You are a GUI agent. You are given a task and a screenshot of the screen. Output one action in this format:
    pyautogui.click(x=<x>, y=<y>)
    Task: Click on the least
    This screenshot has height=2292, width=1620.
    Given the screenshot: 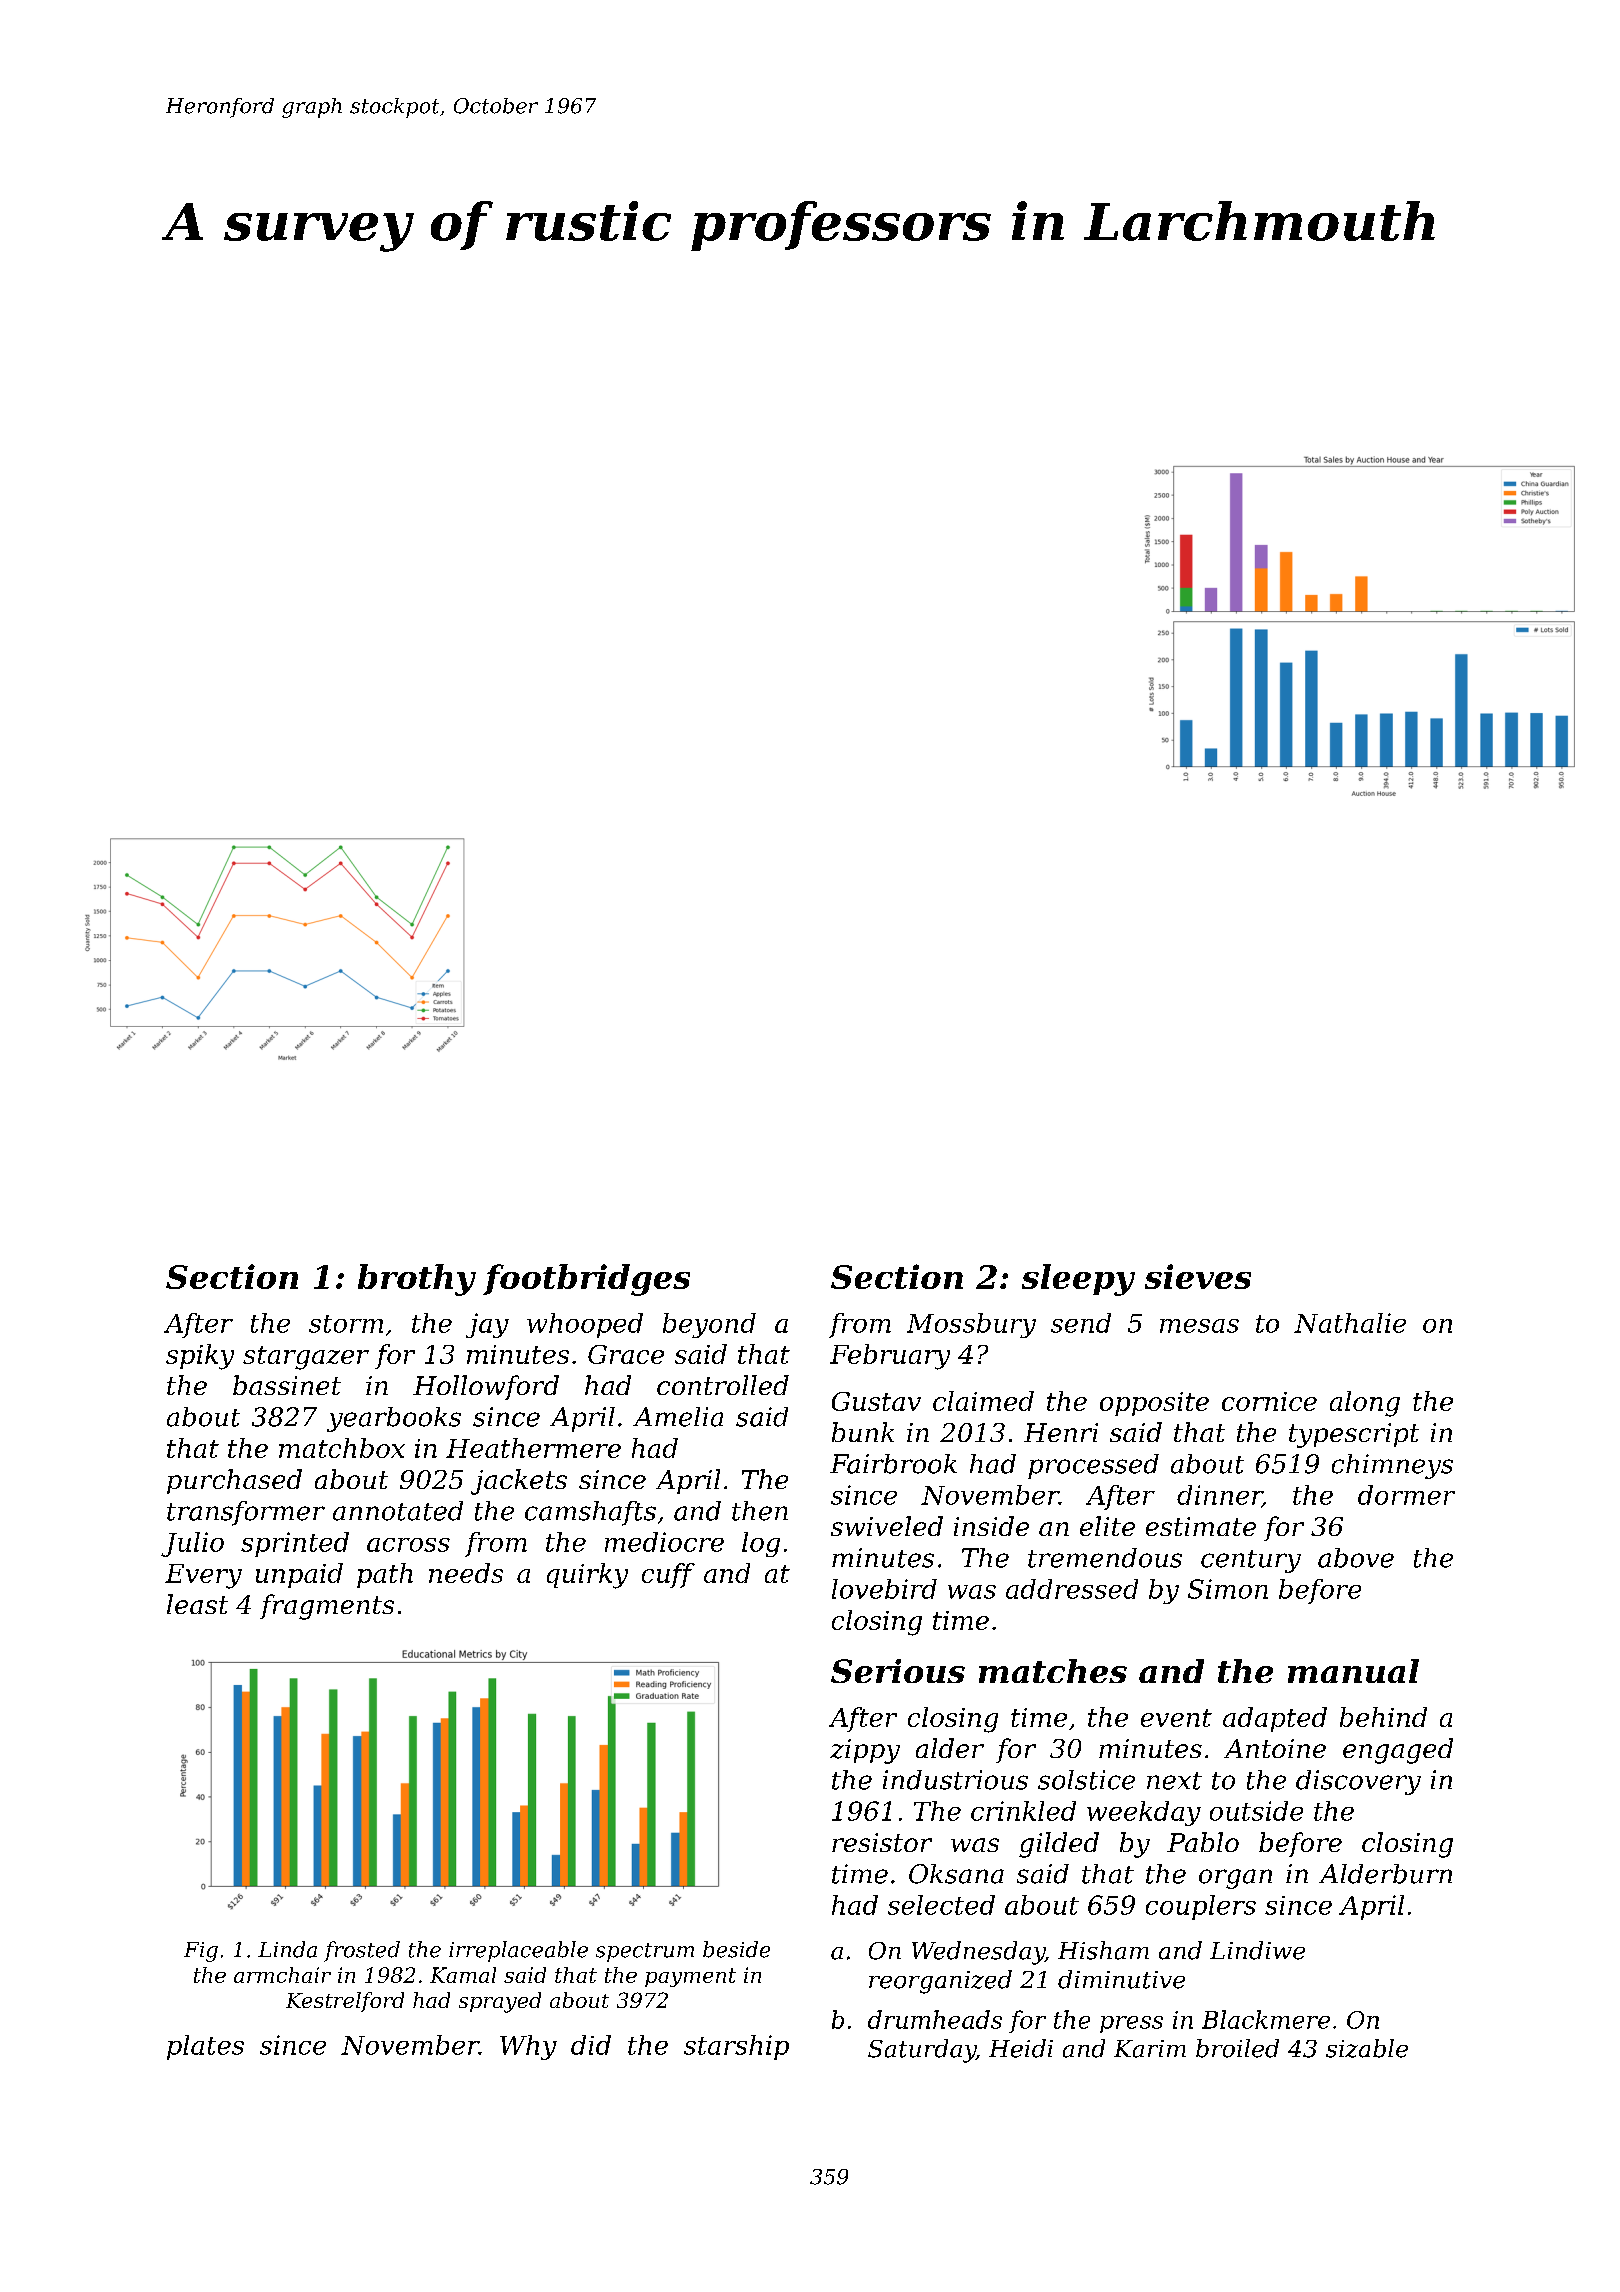 What is the action you would take?
    pyautogui.click(x=197, y=1604)
